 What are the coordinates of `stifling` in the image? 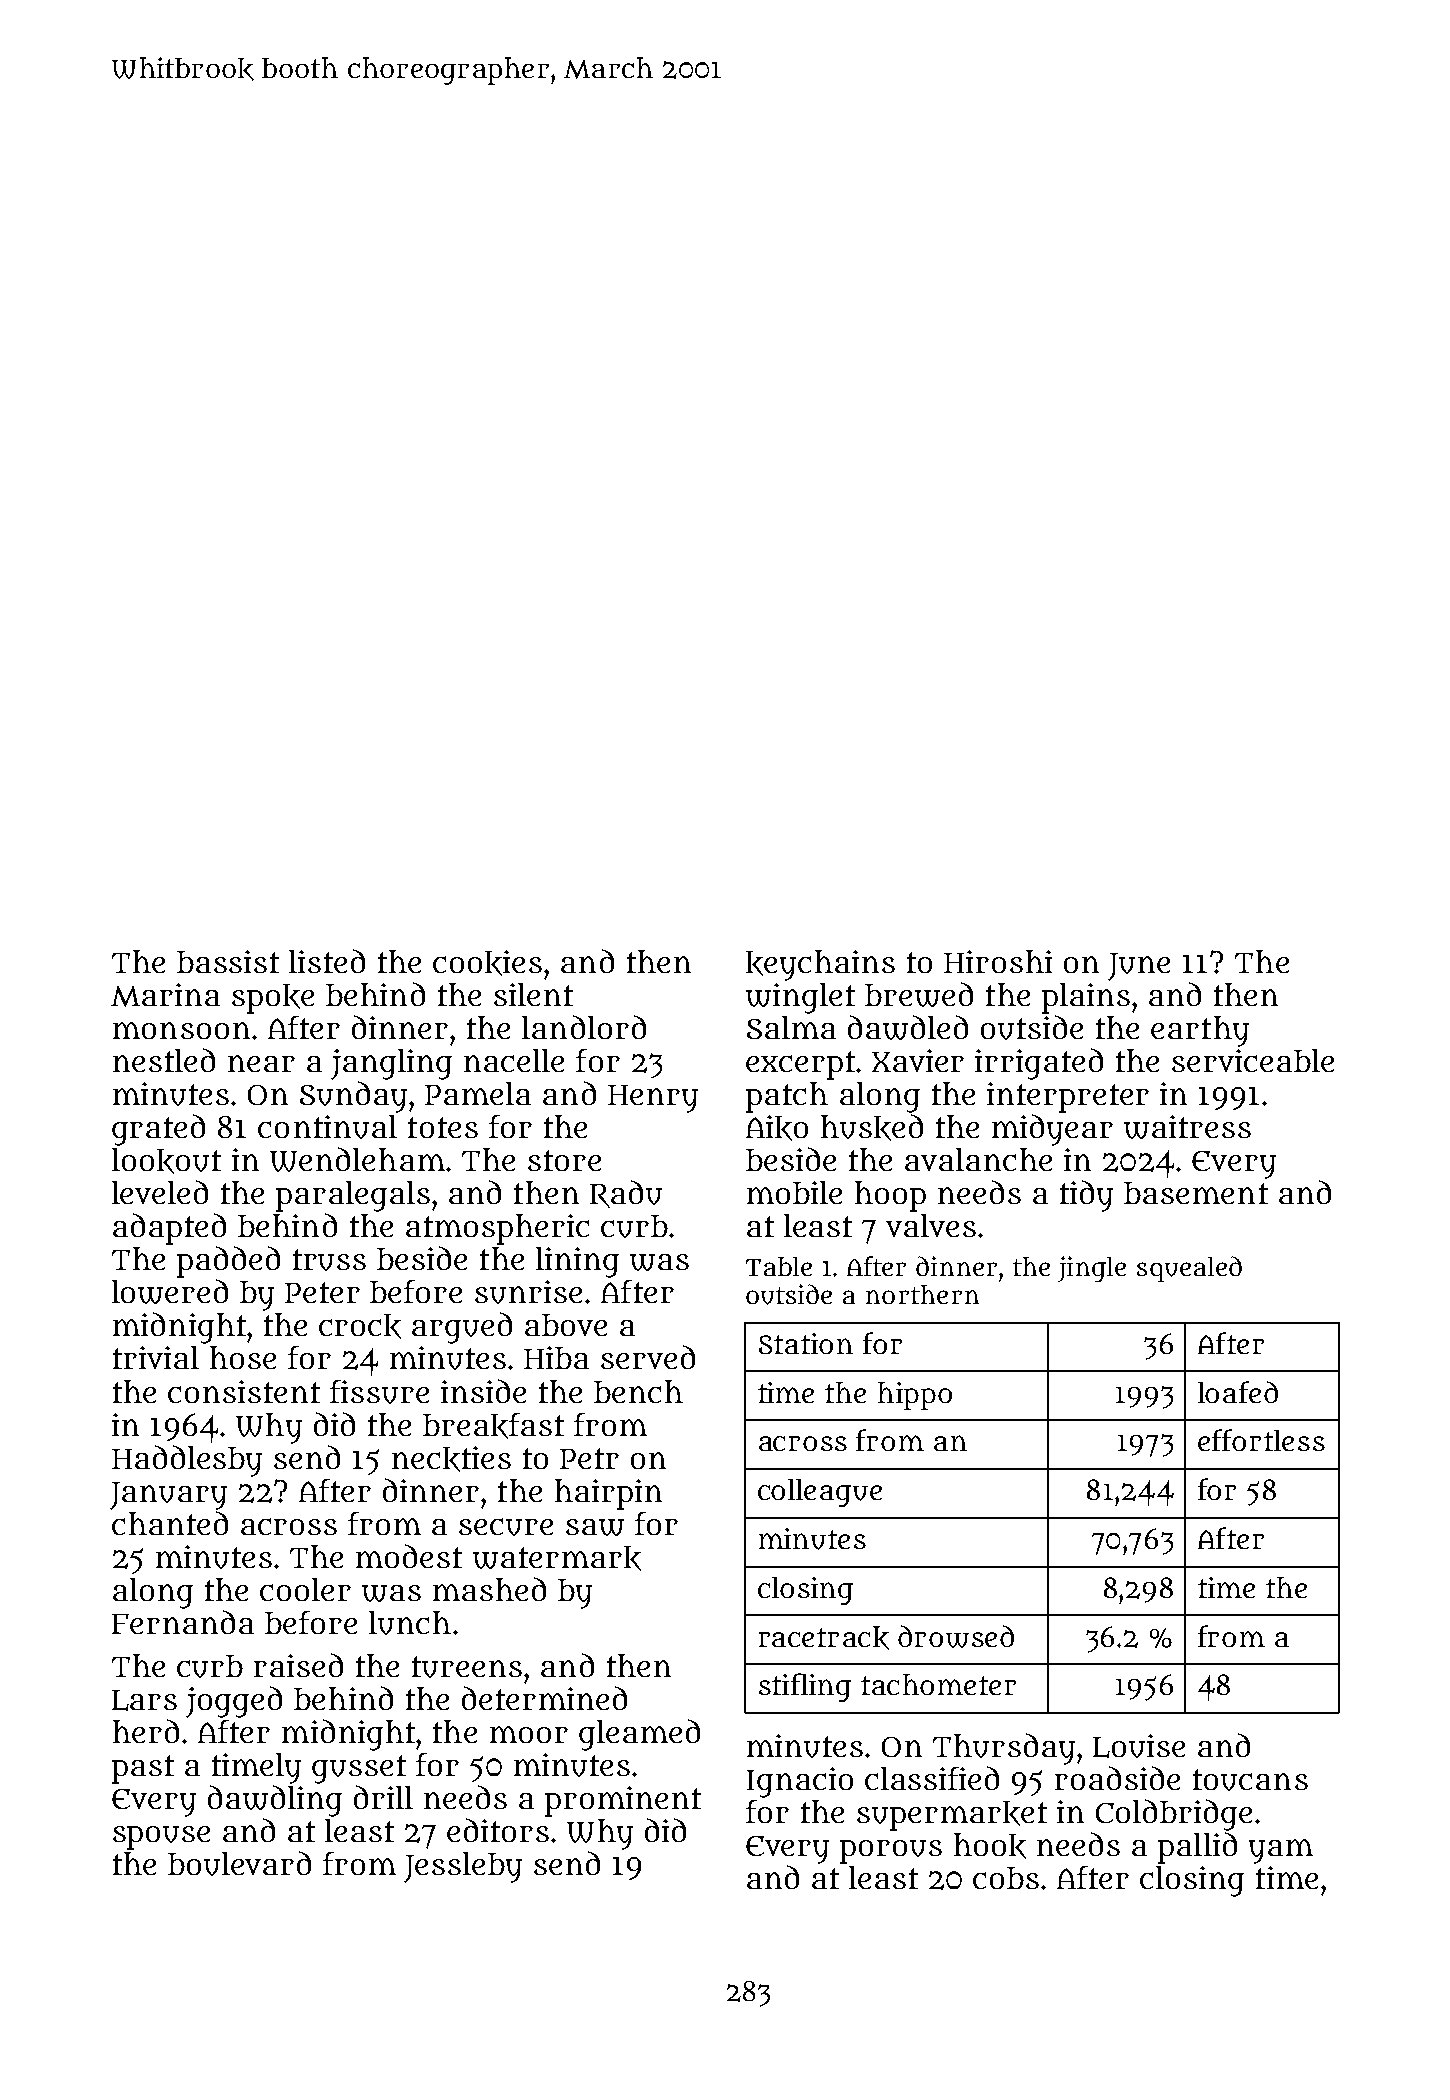 It's located at (805, 1687).
